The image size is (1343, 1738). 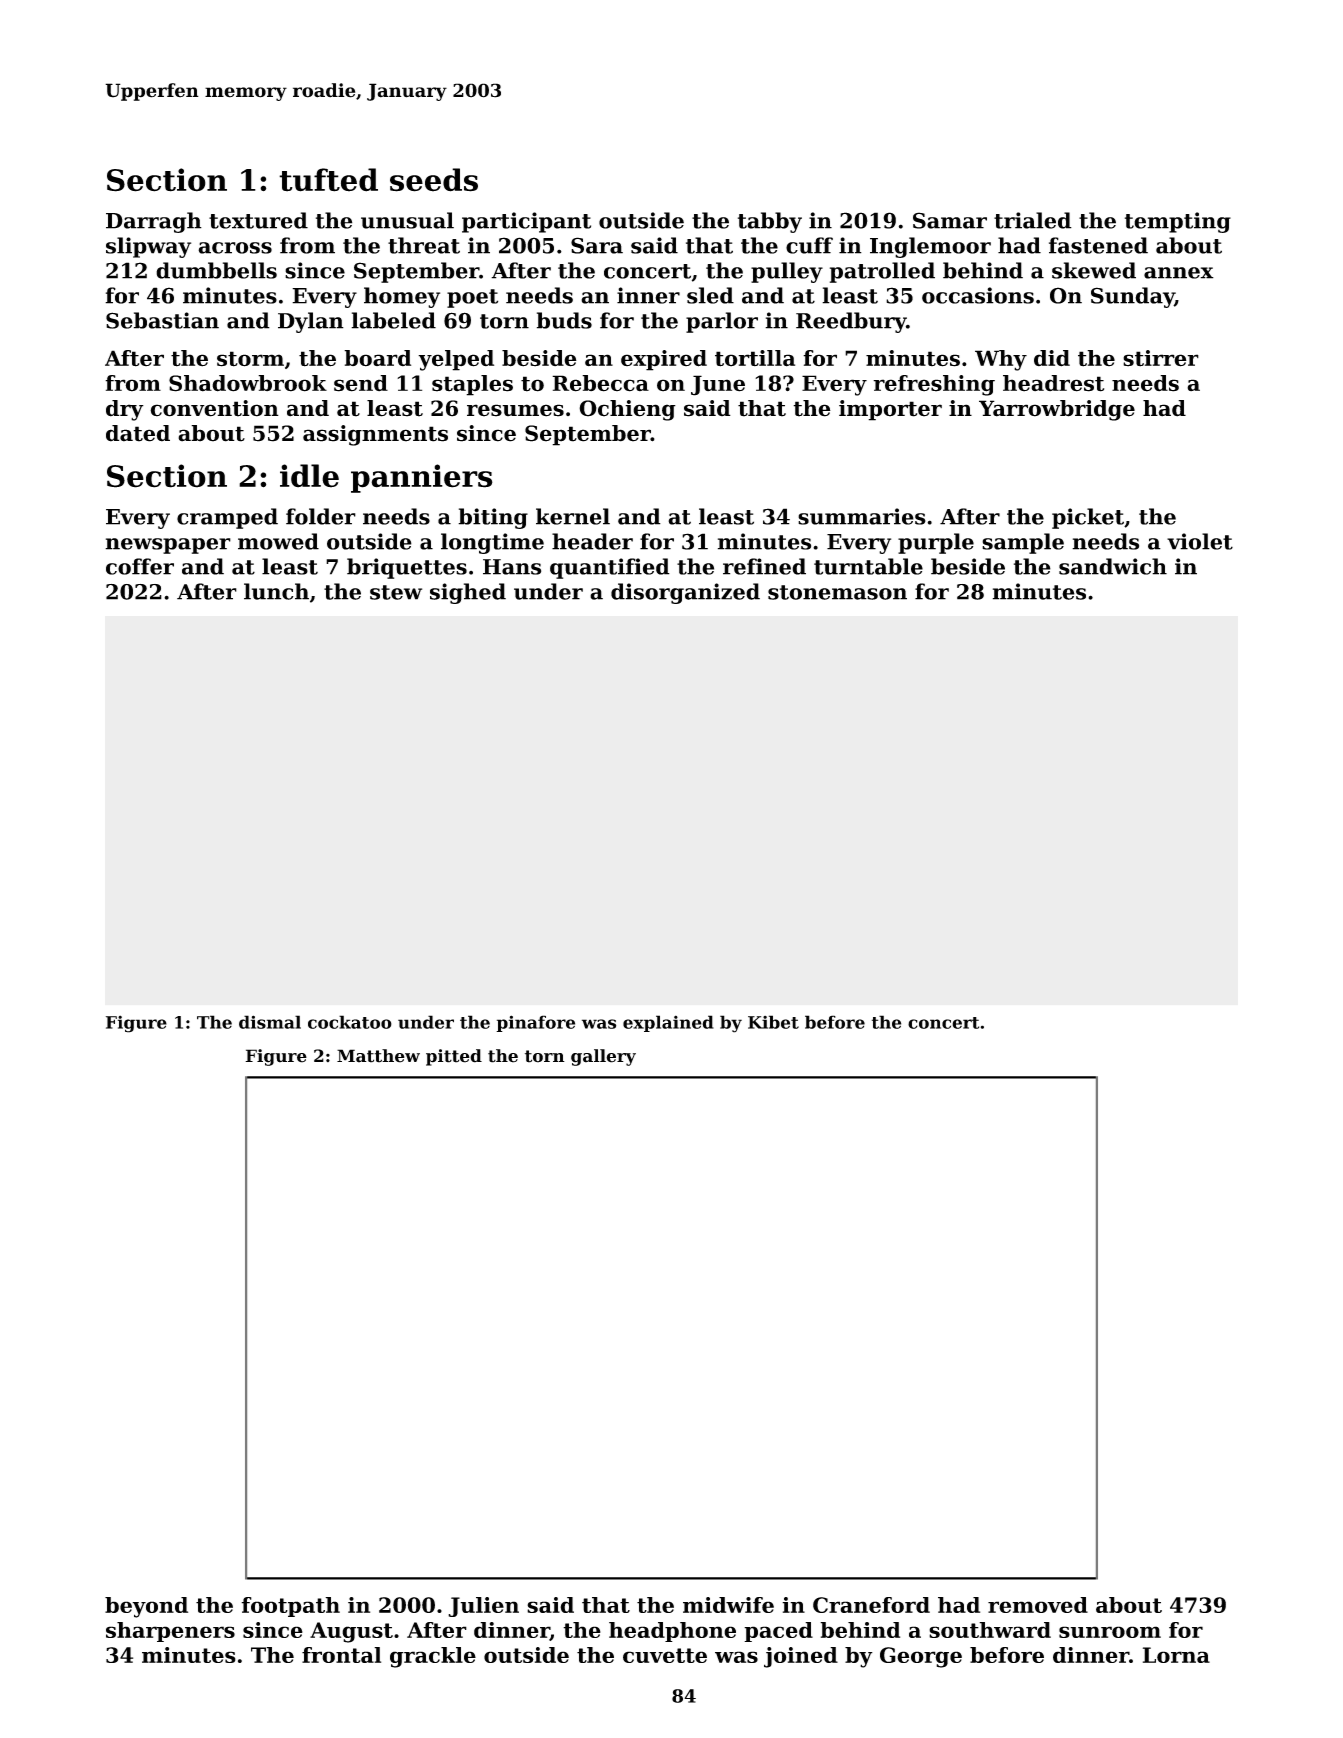 What do you see at coordinates (1113, 566) in the image?
I see `sandwich` at bounding box center [1113, 566].
